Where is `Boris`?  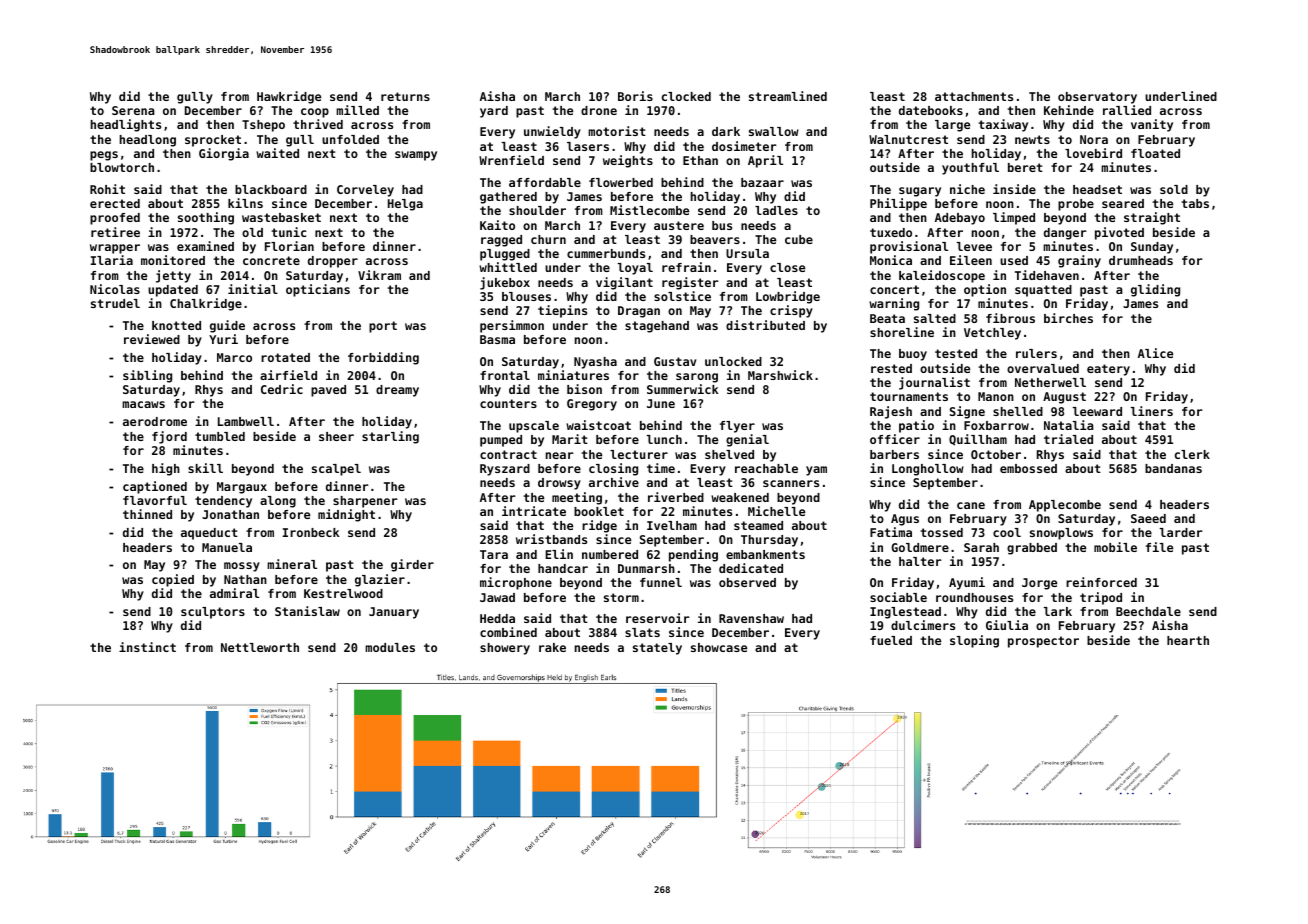
Boris is located at coordinates (635, 96).
